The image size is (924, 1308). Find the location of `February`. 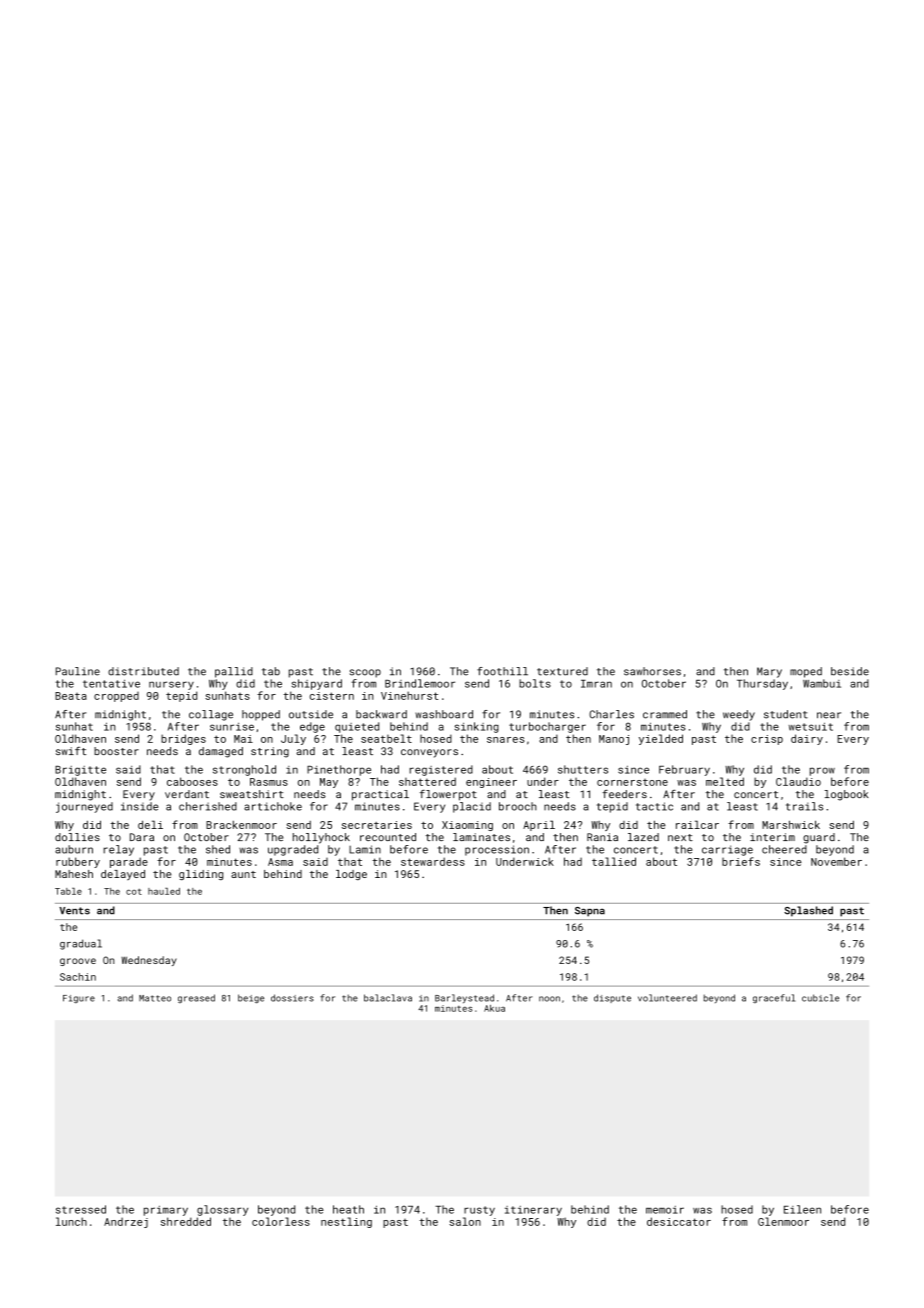

February is located at coordinates (684, 770).
